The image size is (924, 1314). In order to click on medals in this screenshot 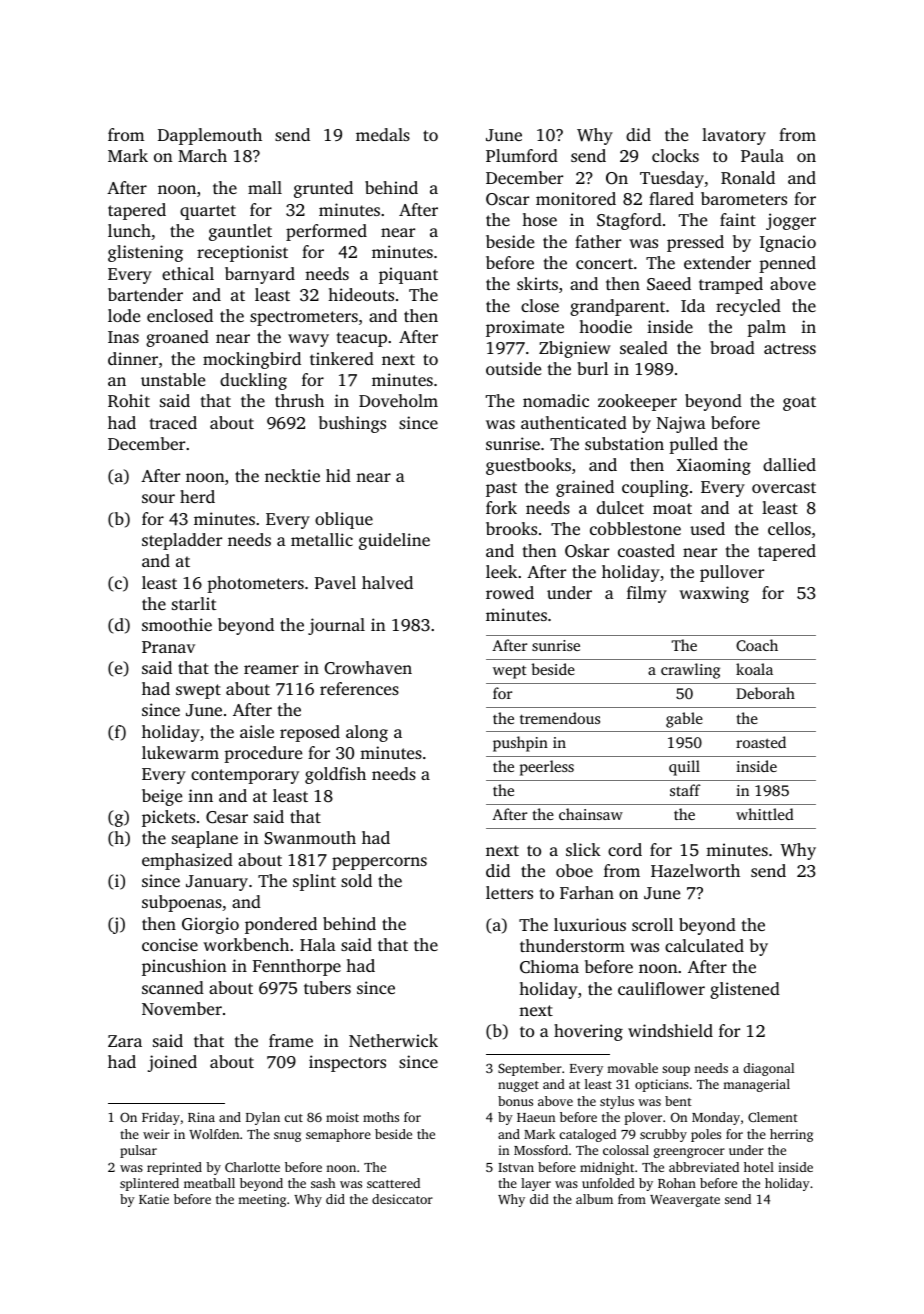, I will do `click(383, 134)`.
